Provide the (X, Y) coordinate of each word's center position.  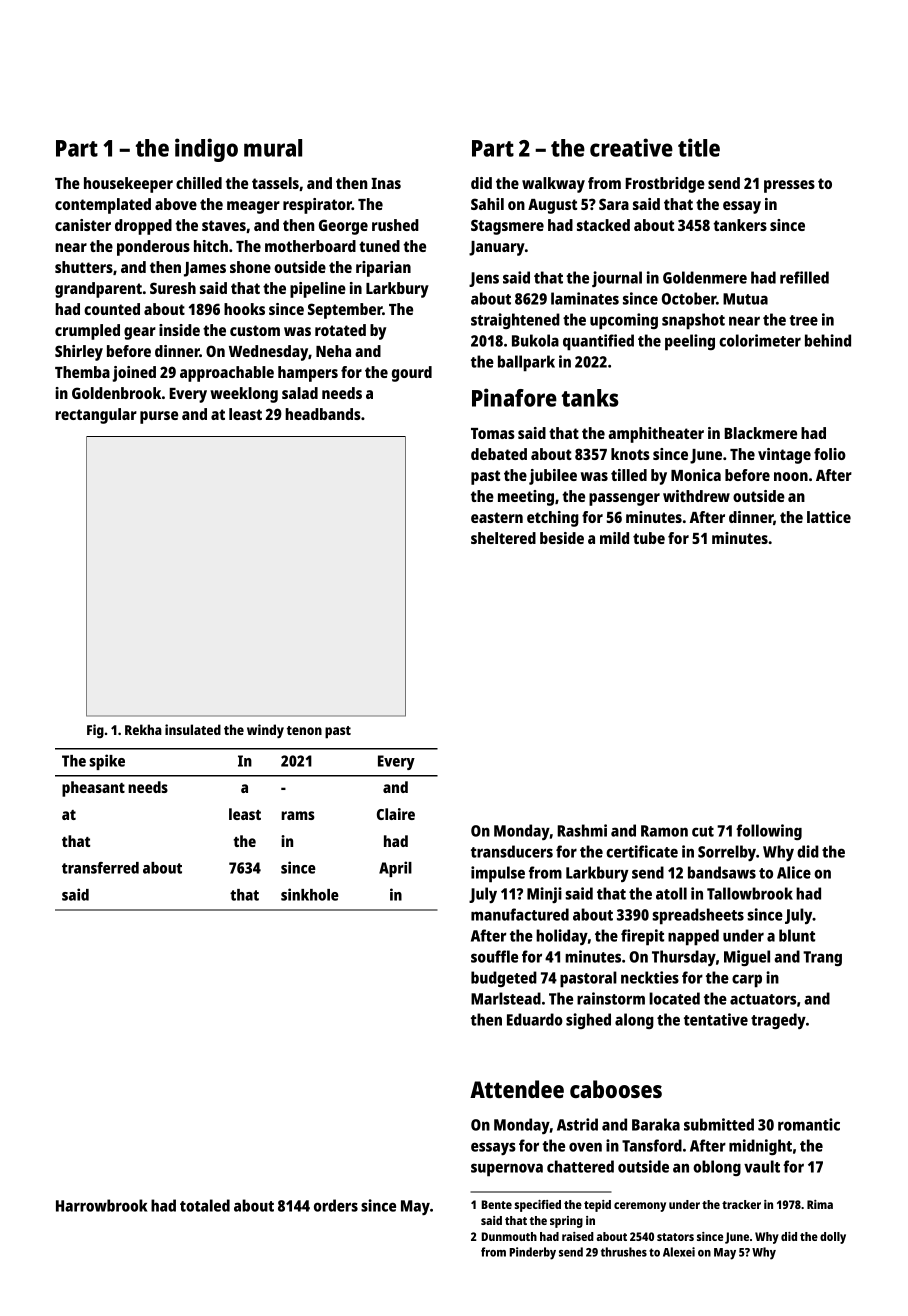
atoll (671, 893)
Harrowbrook (101, 1205)
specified (538, 1206)
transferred (100, 868)
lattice (829, 517)
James (205, 269)
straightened (515, 321)
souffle (494, 956)
